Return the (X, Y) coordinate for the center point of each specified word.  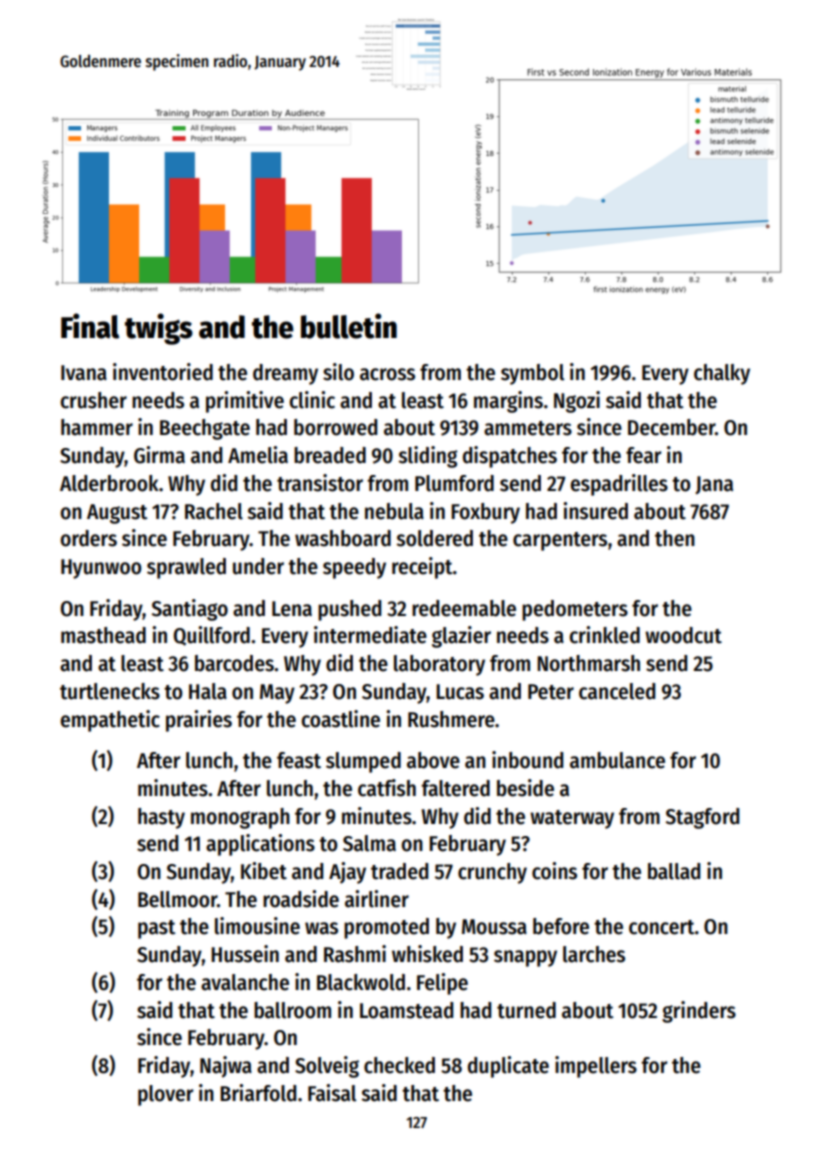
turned (526, 1010)
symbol (532, 374)
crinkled (604, 635)
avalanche (245, 982)
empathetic (110, 721)
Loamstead (406, 1010)
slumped (363, 762)
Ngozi (577, 402)
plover (165, 1095)
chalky (722, 374)
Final (90, 326)
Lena (292, 609)
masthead (103, 635)
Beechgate (205, 429)
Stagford (702, 818)
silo (338, 372)
